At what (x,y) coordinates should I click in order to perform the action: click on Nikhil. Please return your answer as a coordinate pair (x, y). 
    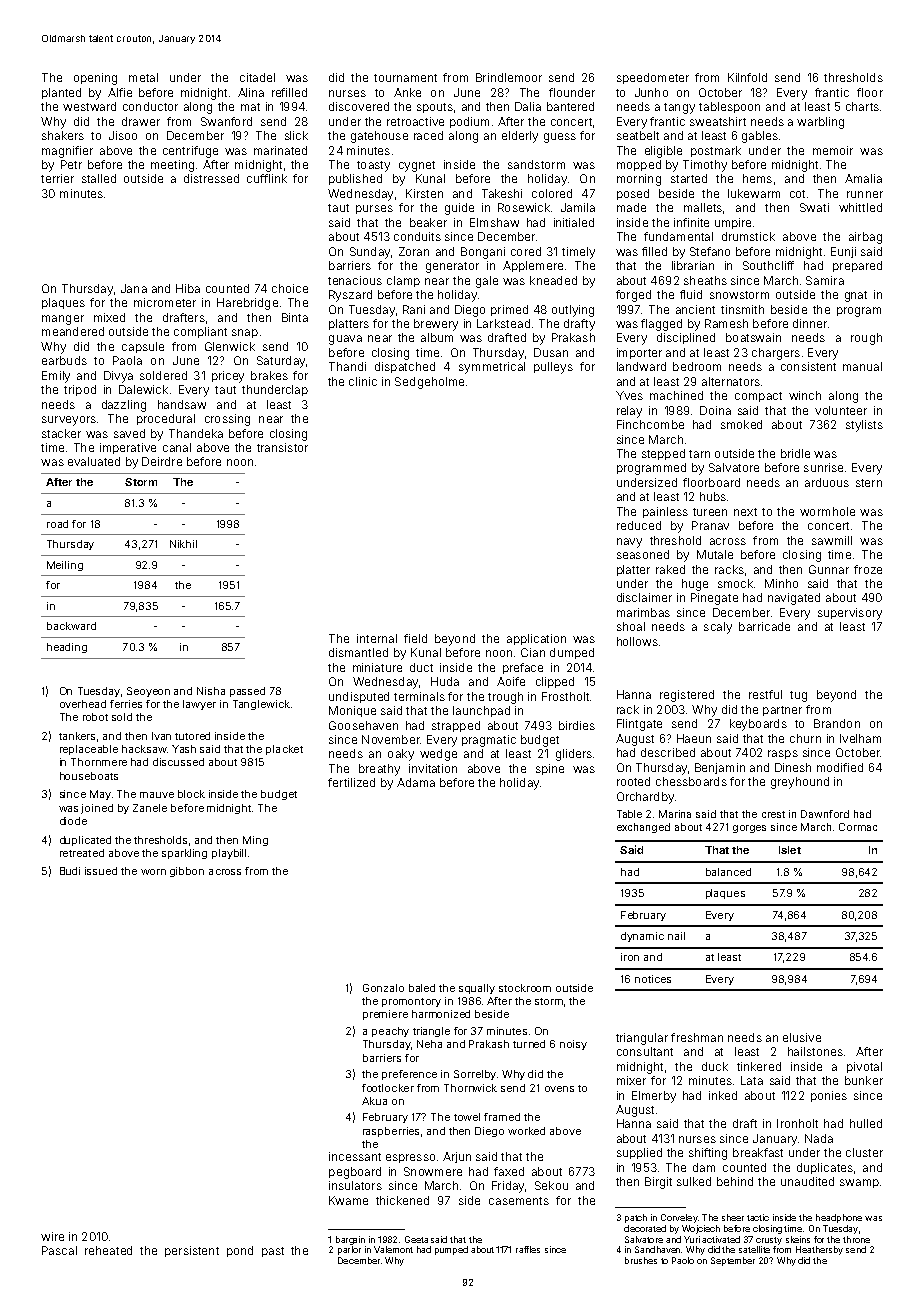
    Looking at the image, I should click on (183, 544).
